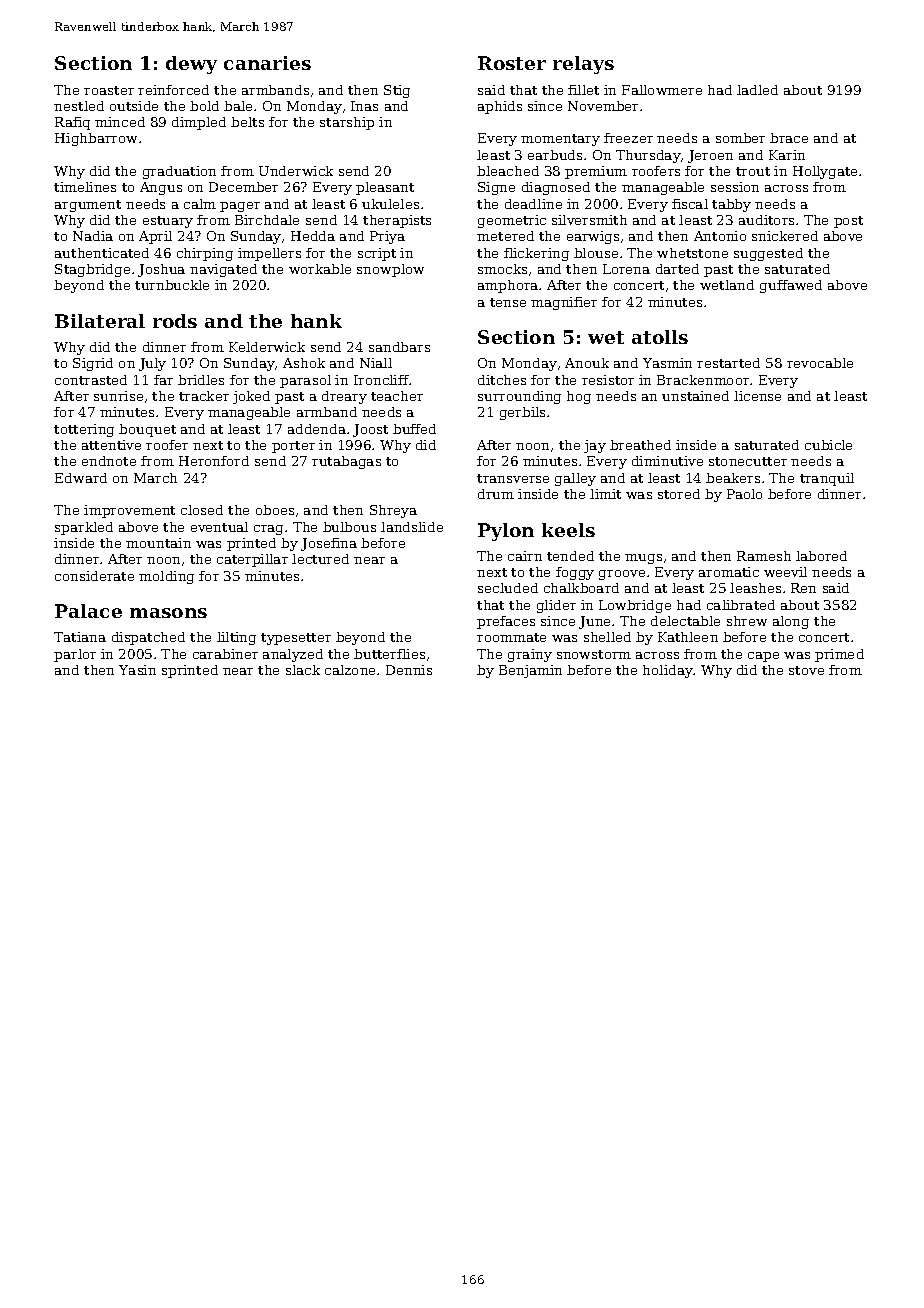 The image size is (924, 1308). Describe the element at coordinates (679, 494) in the screenshot. I see `stored` at that location.
